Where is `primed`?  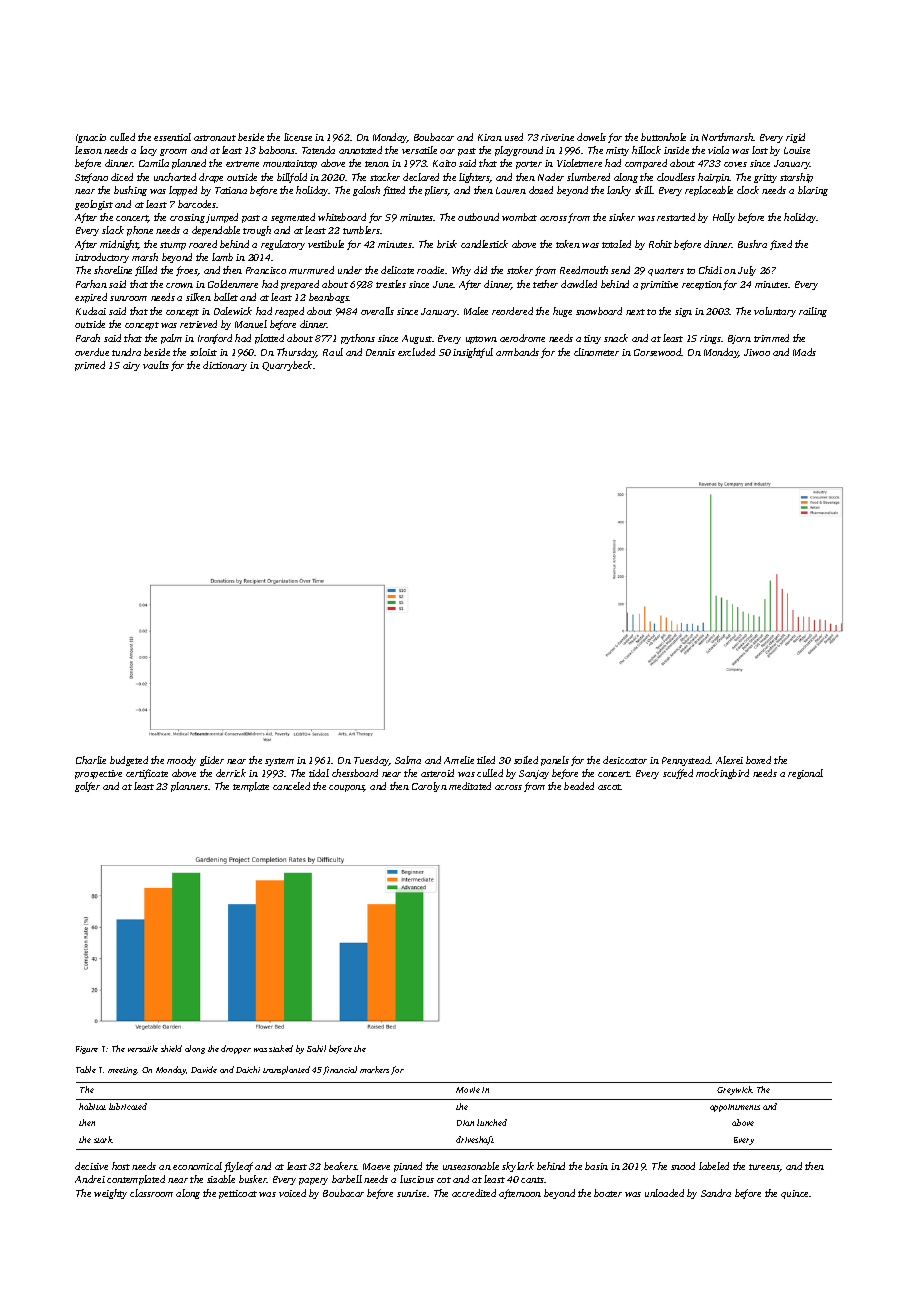
primed is located at coordinates (90, 366).
